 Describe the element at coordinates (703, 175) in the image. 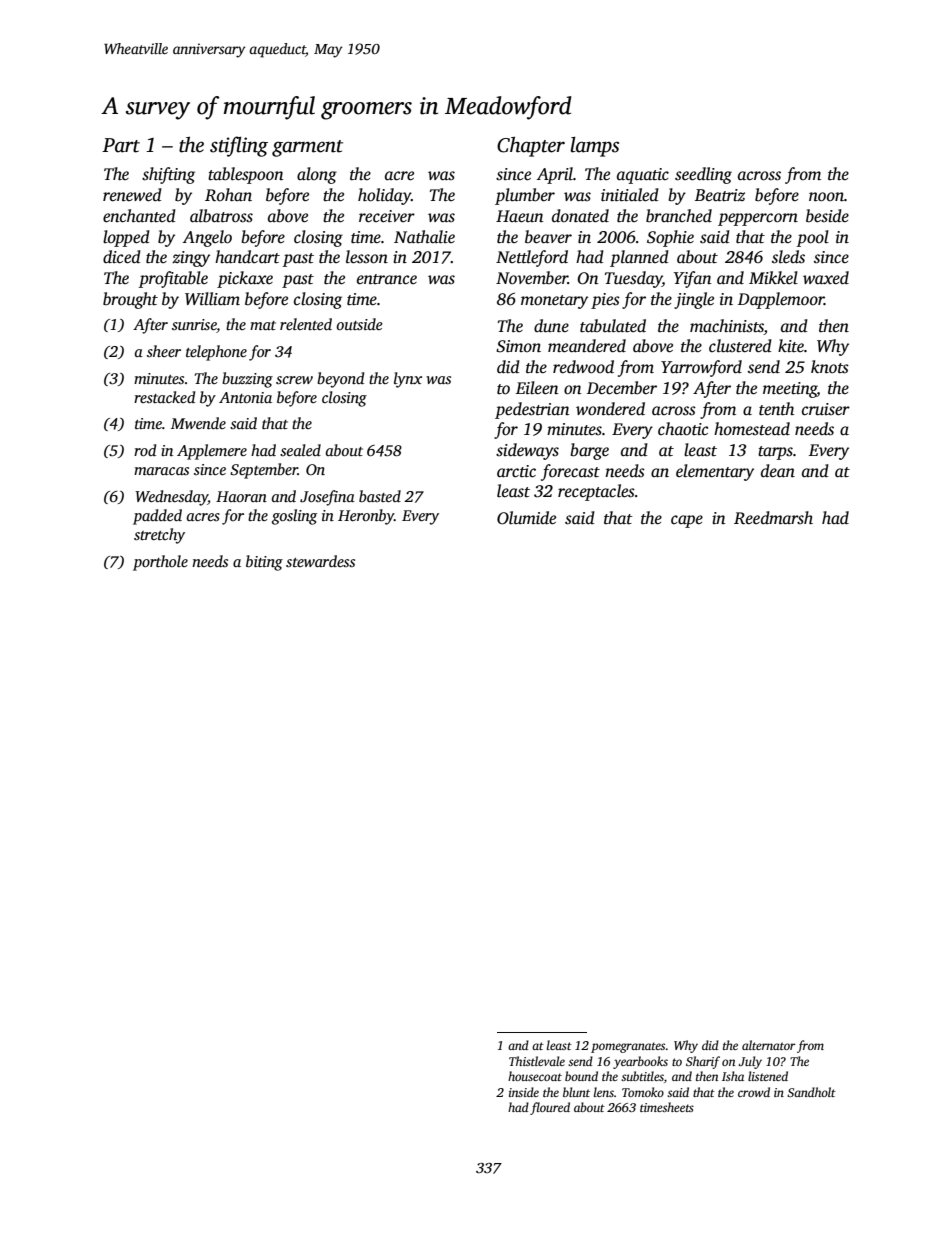

I see `seedling` at that location.
